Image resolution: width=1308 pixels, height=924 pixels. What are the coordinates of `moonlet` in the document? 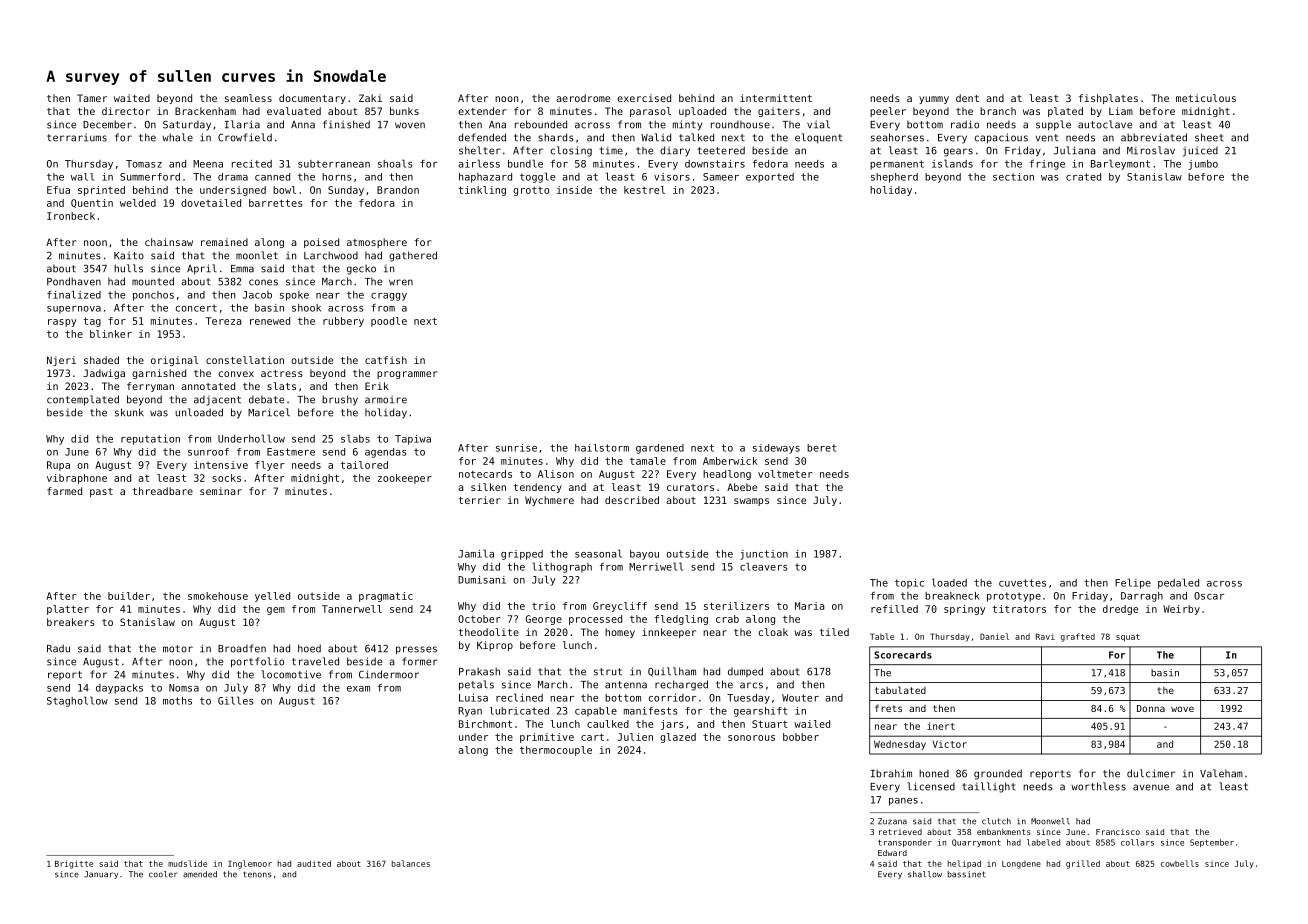 It's located at (257, 255).
